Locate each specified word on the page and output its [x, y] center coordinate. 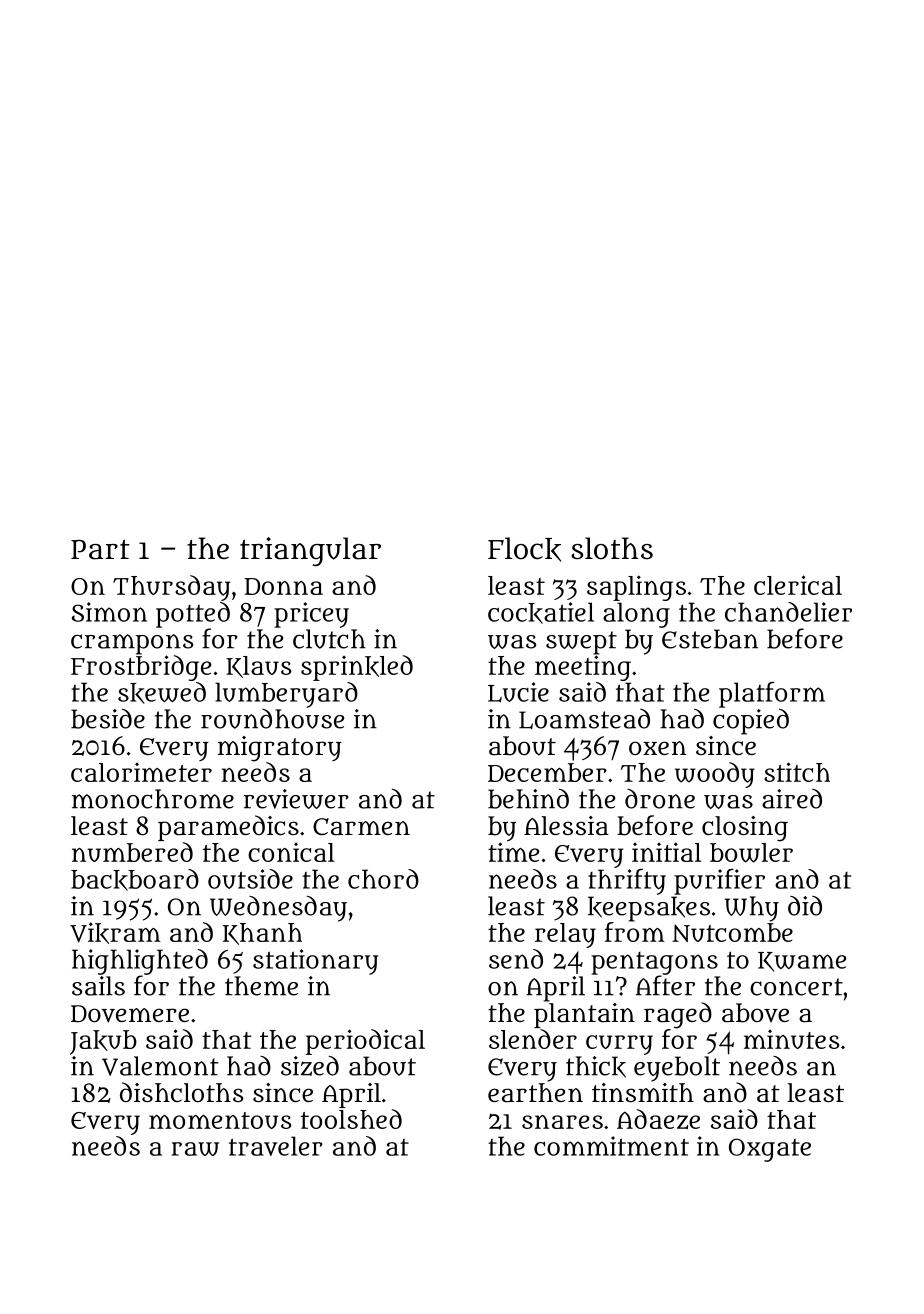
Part [100, 550]
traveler [276, 1146]
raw [195, 1149]
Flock [524, 549]
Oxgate [770, 1150]
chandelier [788, 612]
